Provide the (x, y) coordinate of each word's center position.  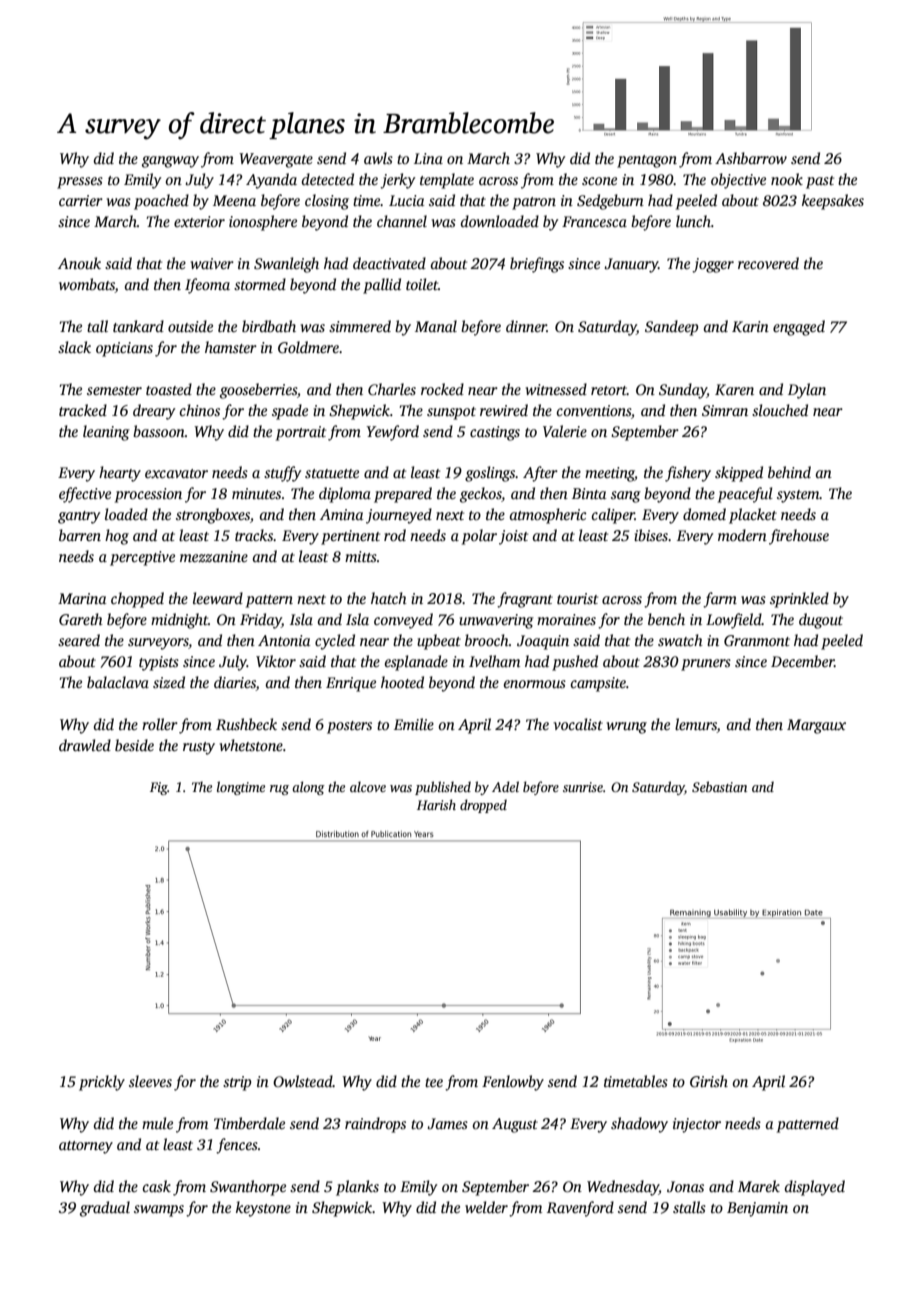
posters (349, 727)
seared (79, 640)
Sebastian (719, 786)
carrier (81, 200)
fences (237, 1146)
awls (378, 158)
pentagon (647, 161)
